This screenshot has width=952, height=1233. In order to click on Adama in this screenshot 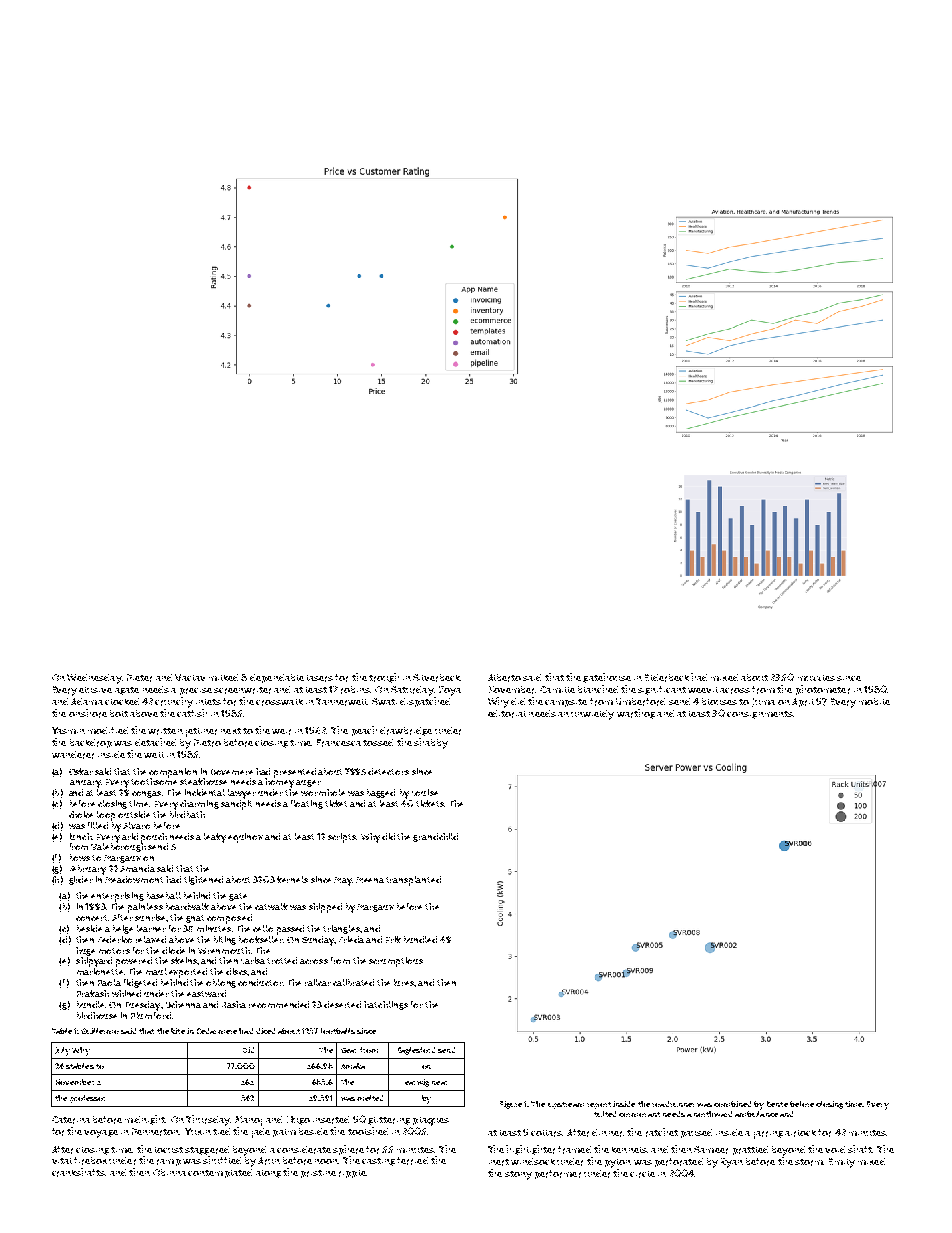, I will do `click(87, 701)`.
